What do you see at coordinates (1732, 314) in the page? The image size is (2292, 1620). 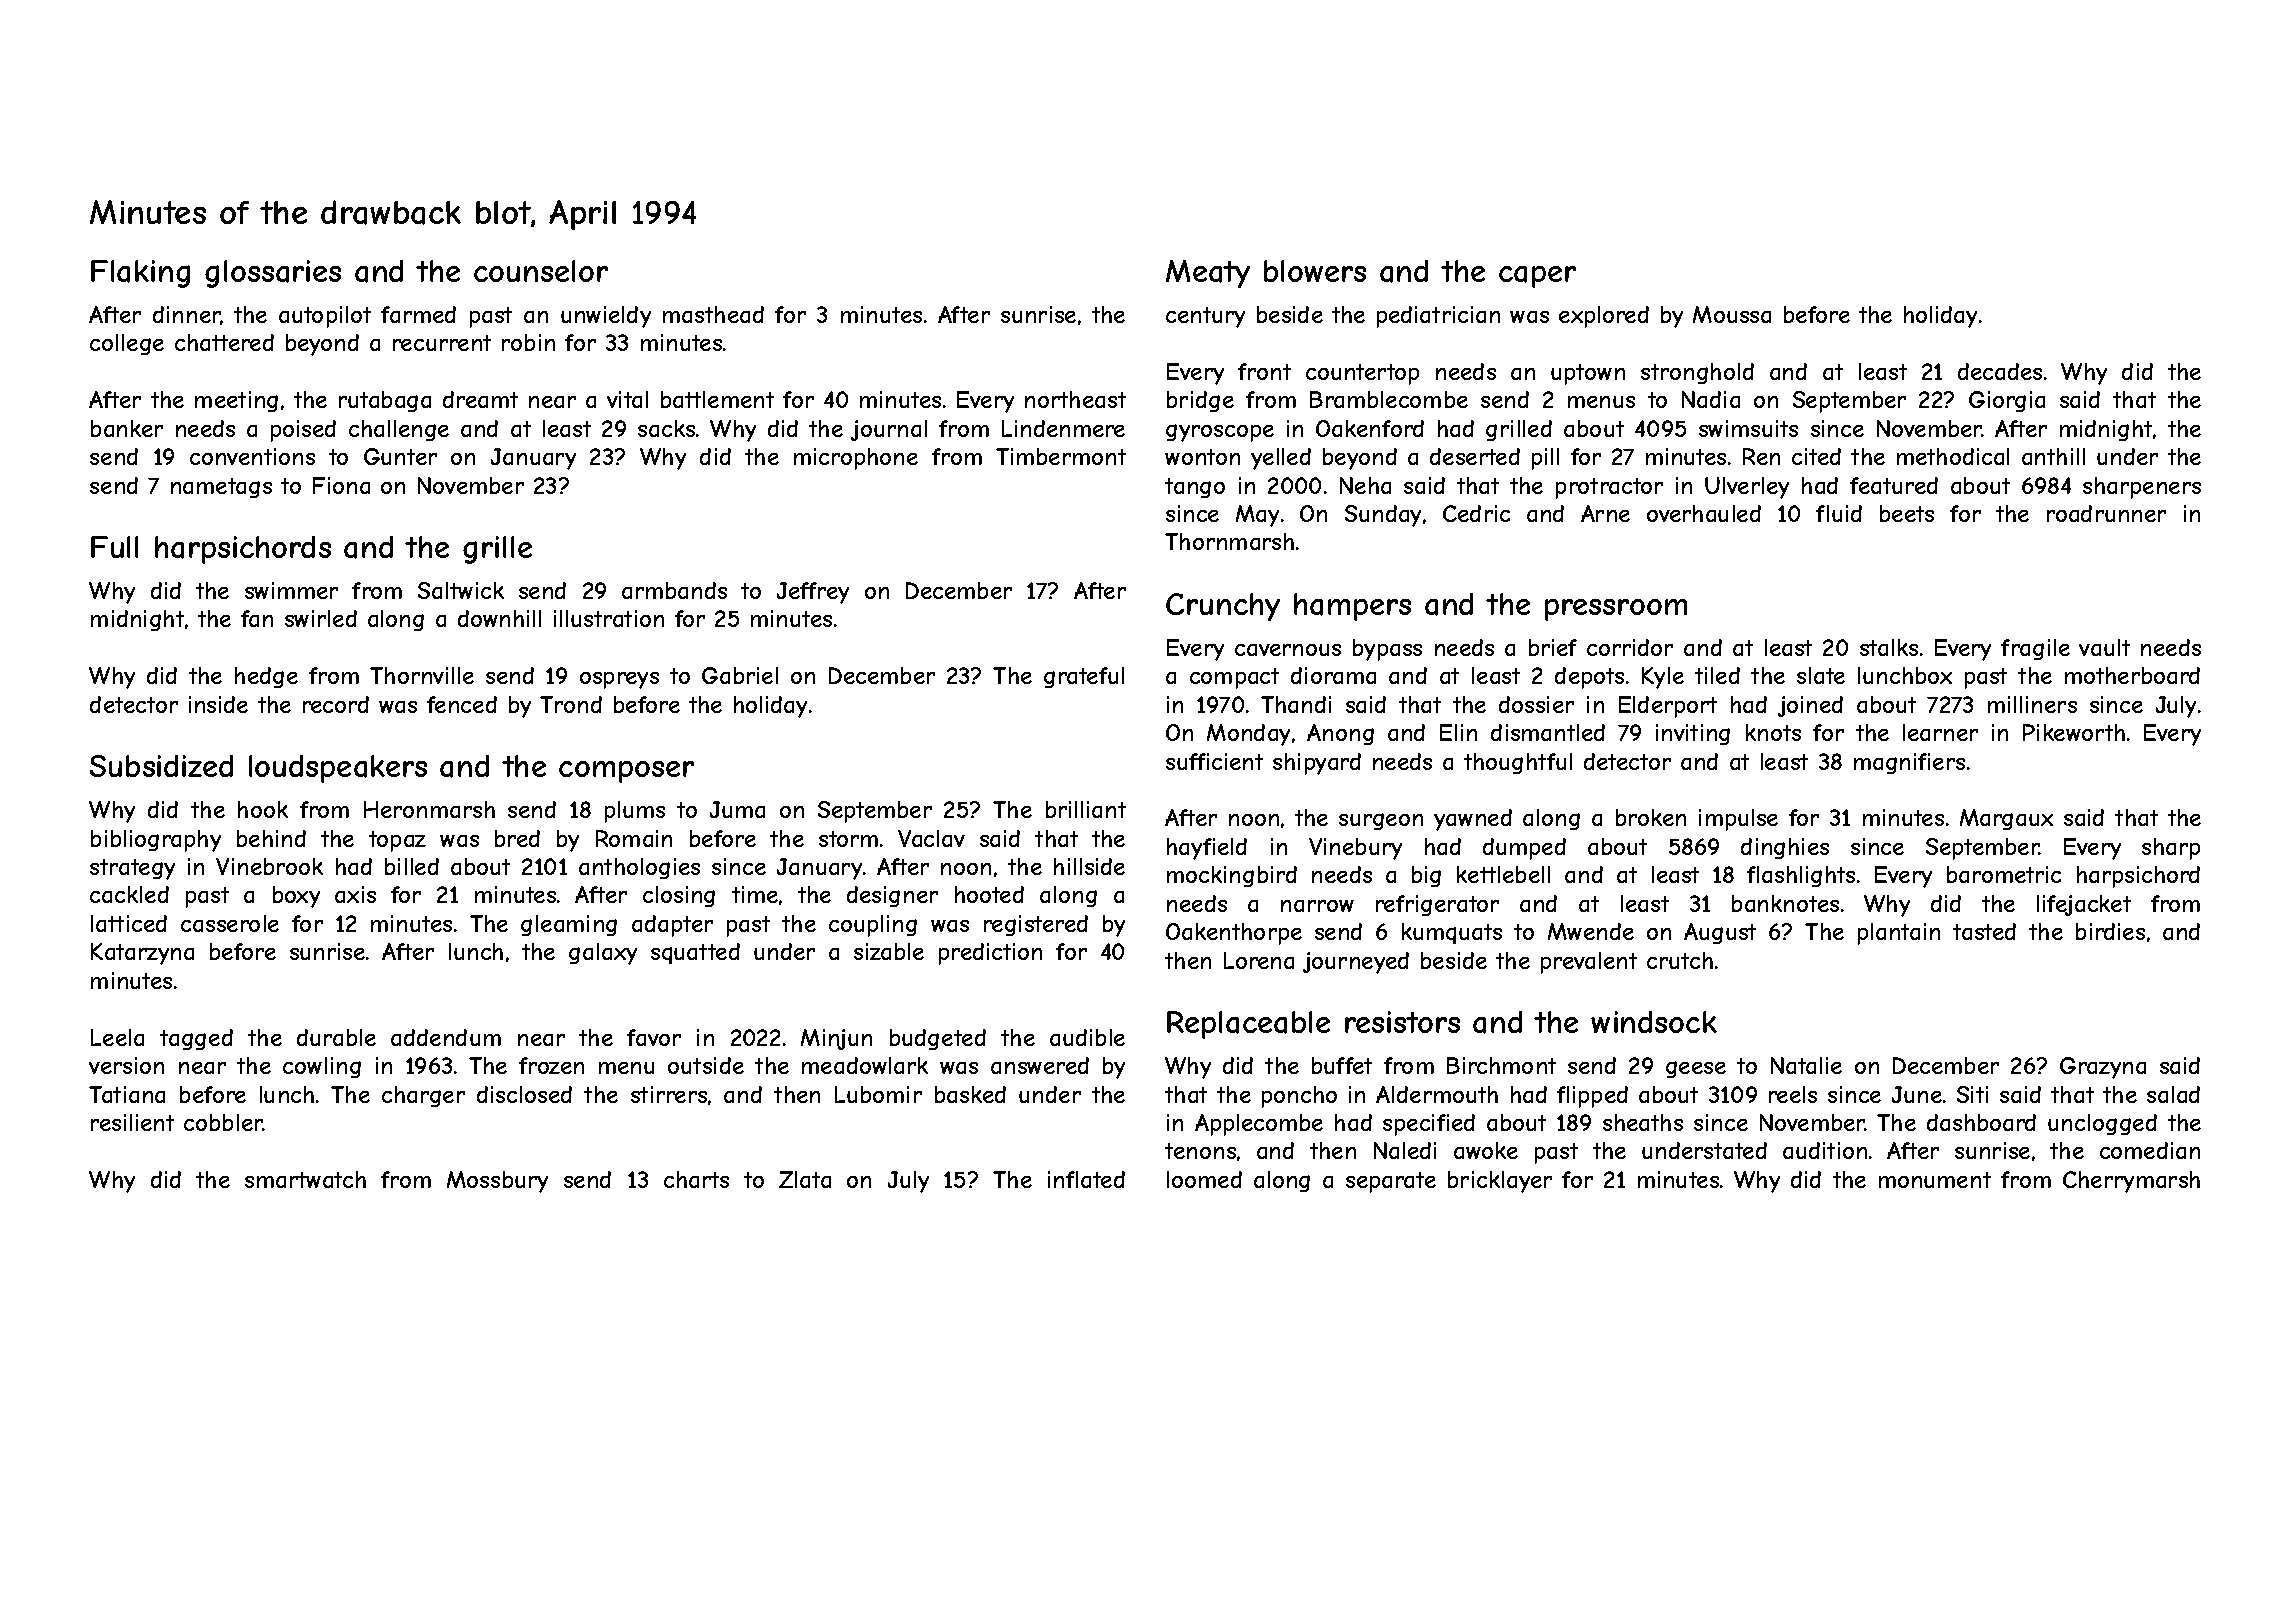 I see `Moussa` at bounding box center [1732, 314].
